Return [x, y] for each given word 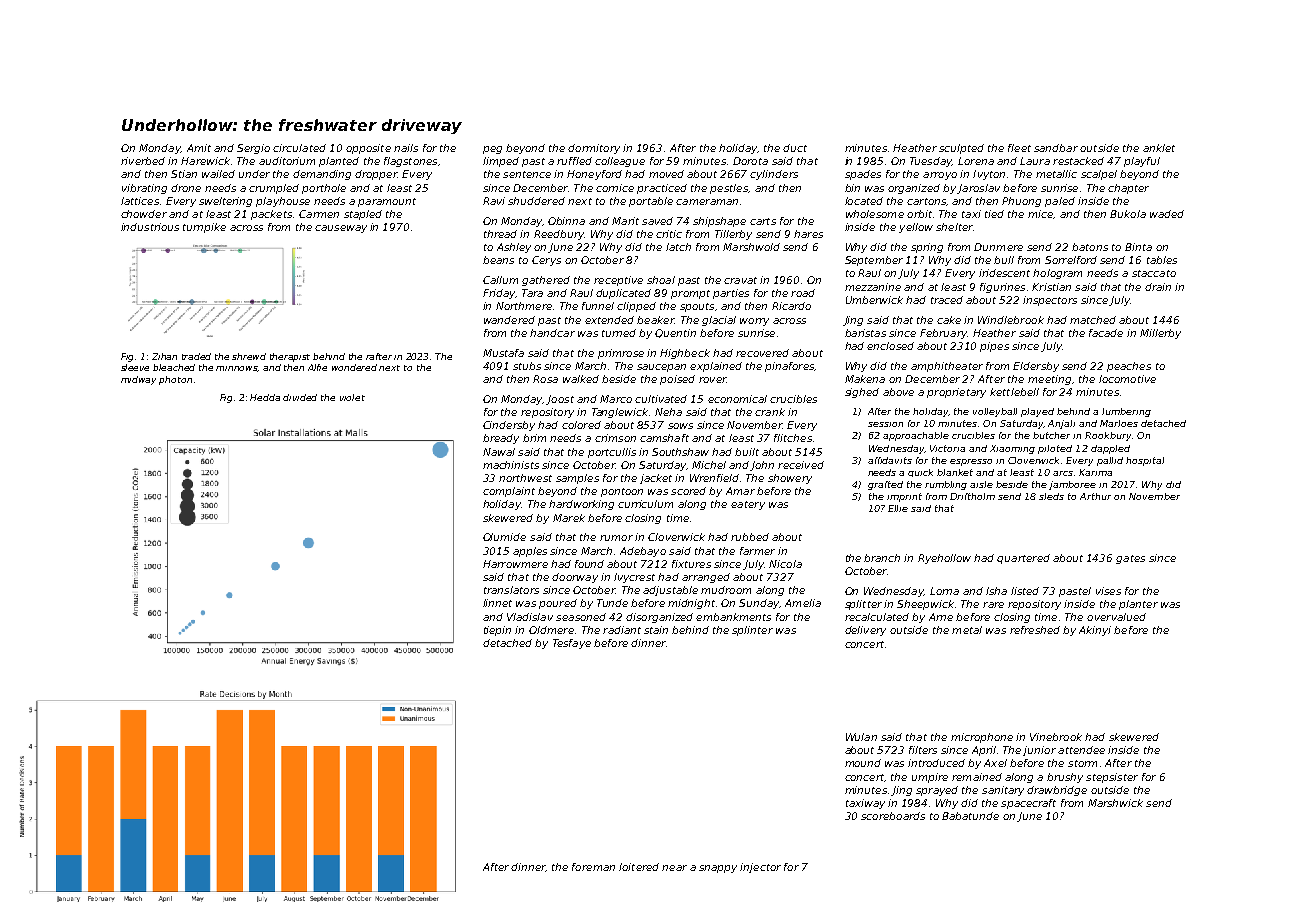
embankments [733, 617]
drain [1158, 287]
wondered [354, 367]
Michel [709, 465]
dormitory [594, 149]
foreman [593, 867]
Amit [199, 148]
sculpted [961, 149]
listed [1025, 591]
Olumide [504, 537]
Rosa [545, 379]
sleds [1051, 496]
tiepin [497, 631]
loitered [639, 867]
